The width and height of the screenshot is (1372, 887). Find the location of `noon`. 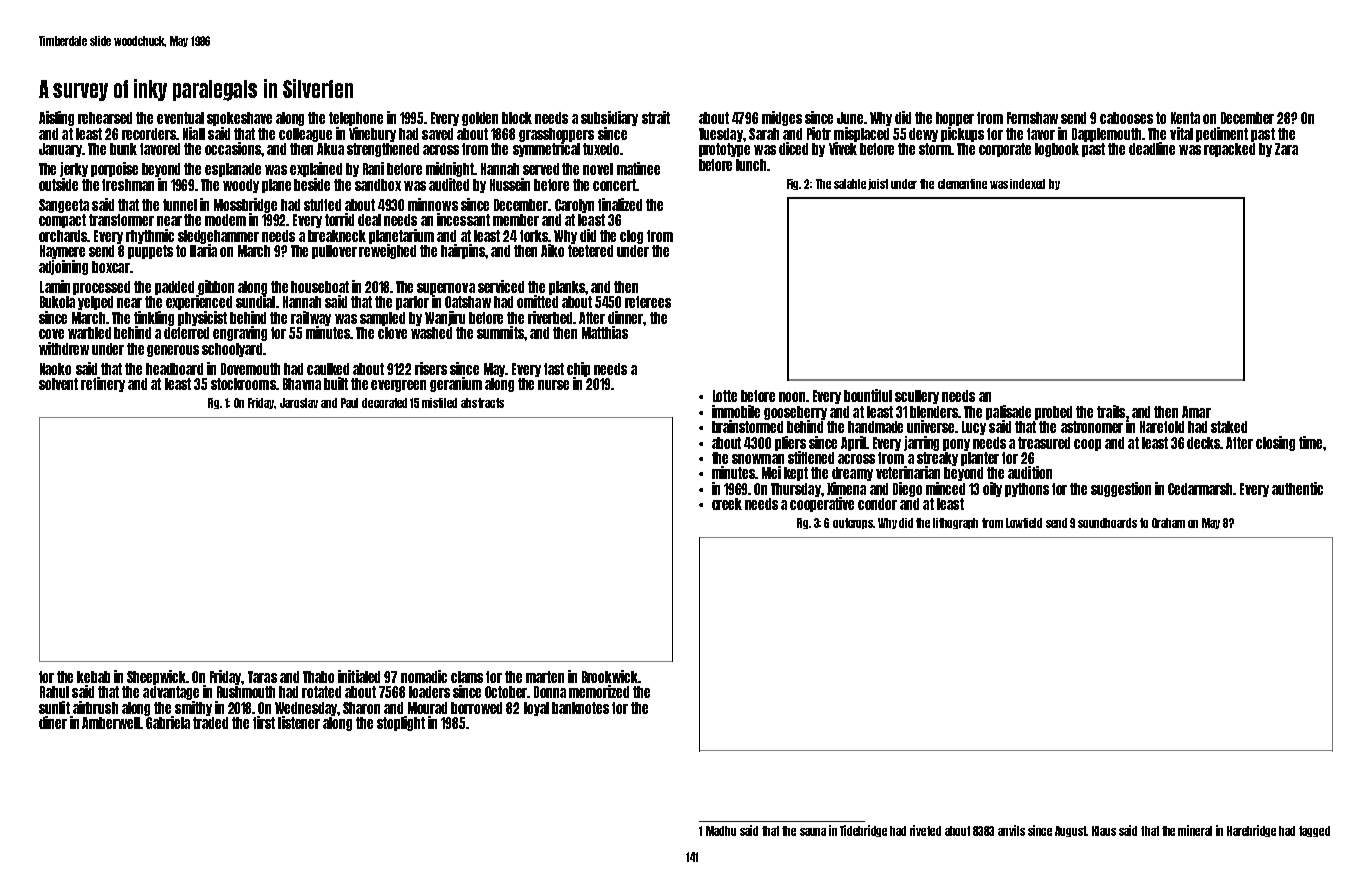

noon is located at coordinates (792, 397).
